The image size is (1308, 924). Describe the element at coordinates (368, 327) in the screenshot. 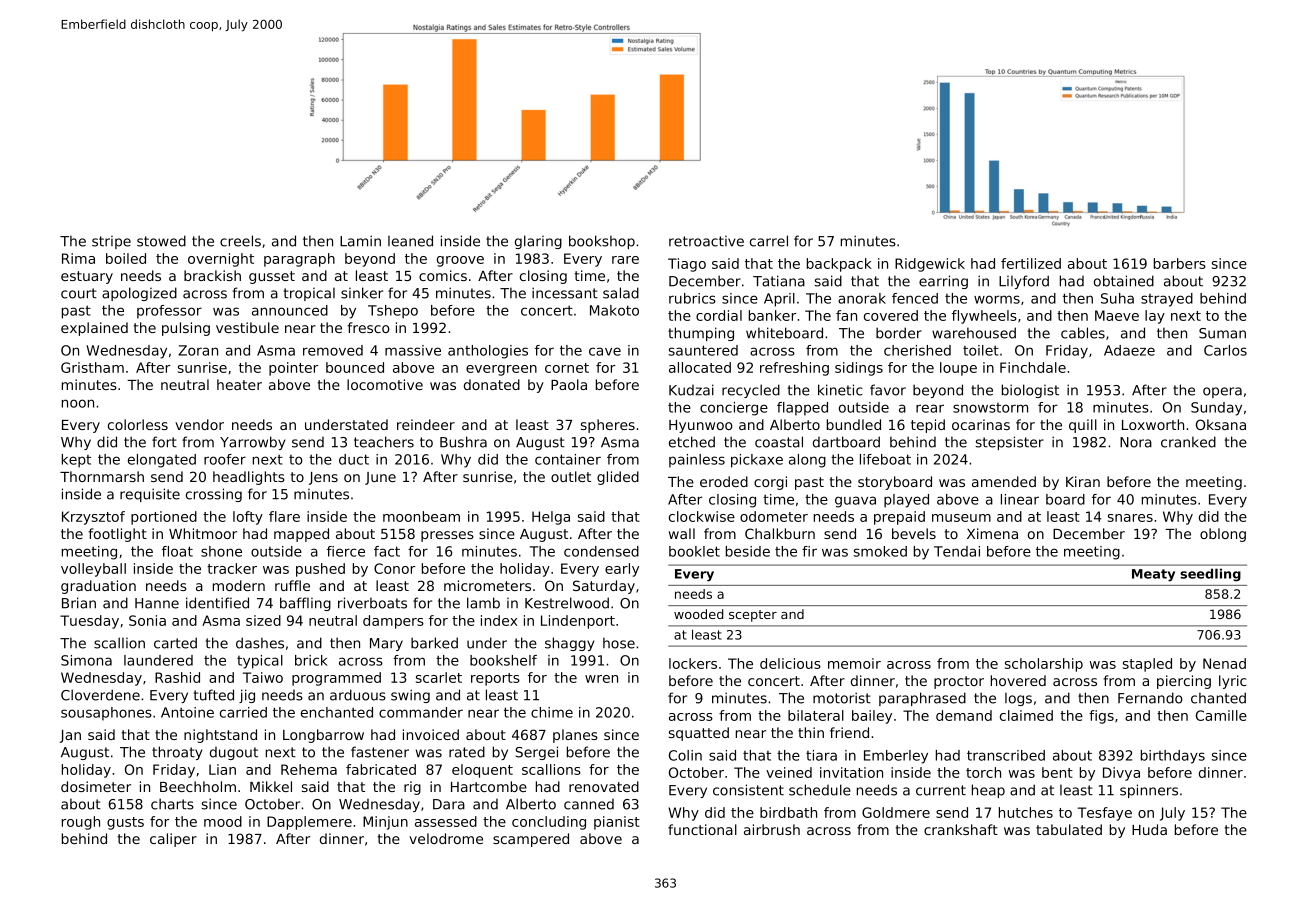

I see `fresco` at that location.
